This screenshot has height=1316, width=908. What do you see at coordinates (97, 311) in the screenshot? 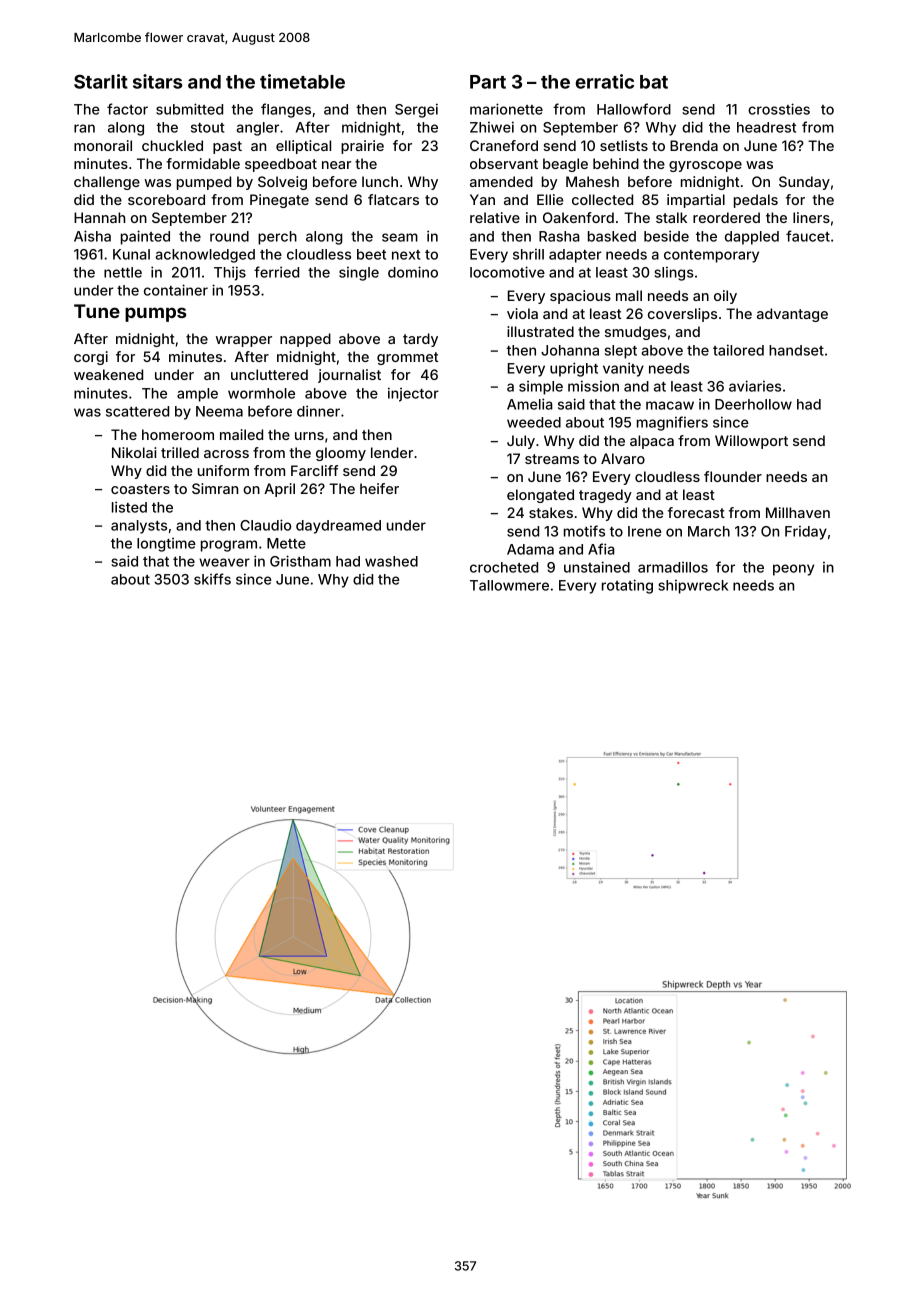
I see `Tune` at bounding box center [97, 311].
